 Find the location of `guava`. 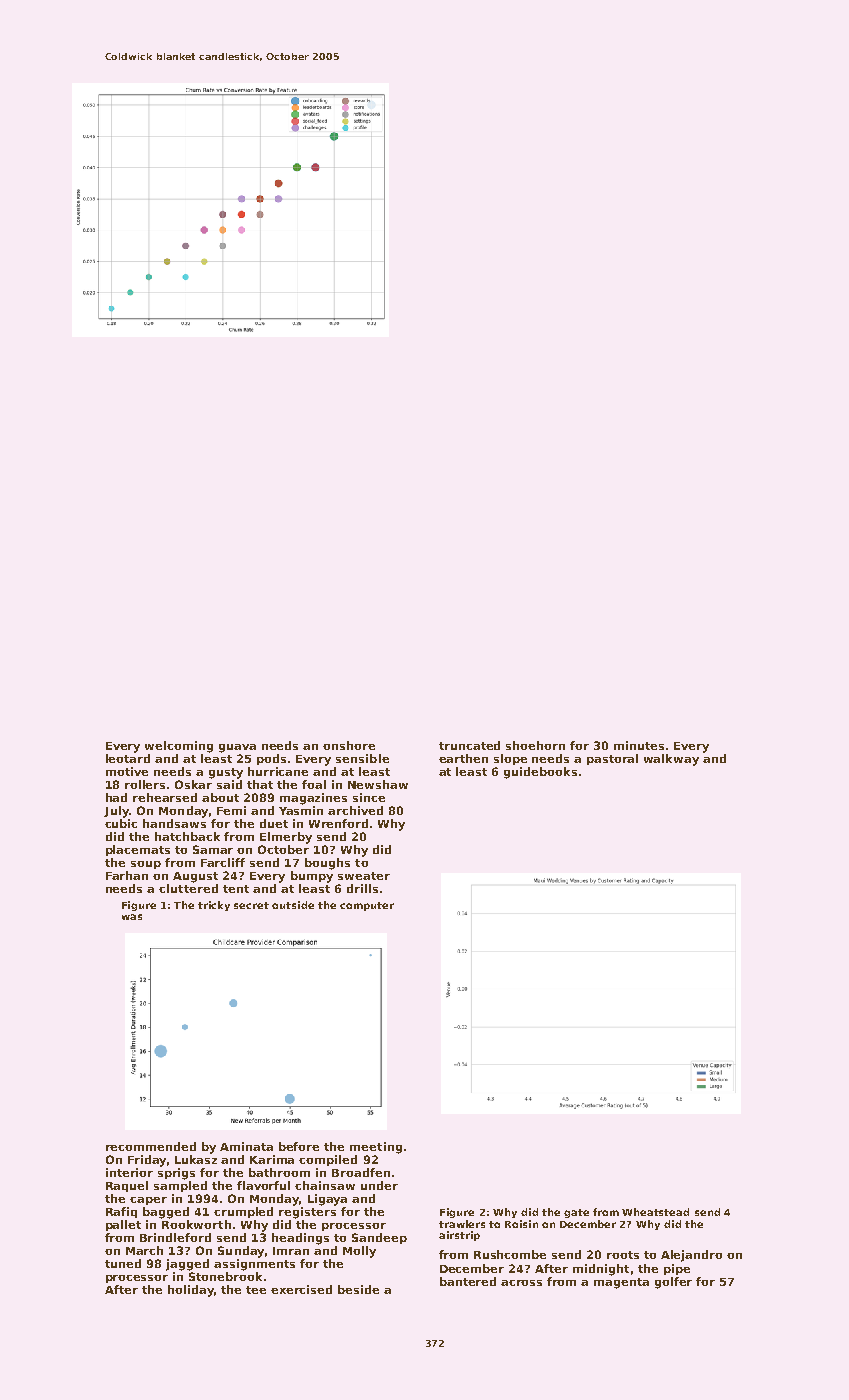

guava is located at coordinates (237, 748).
